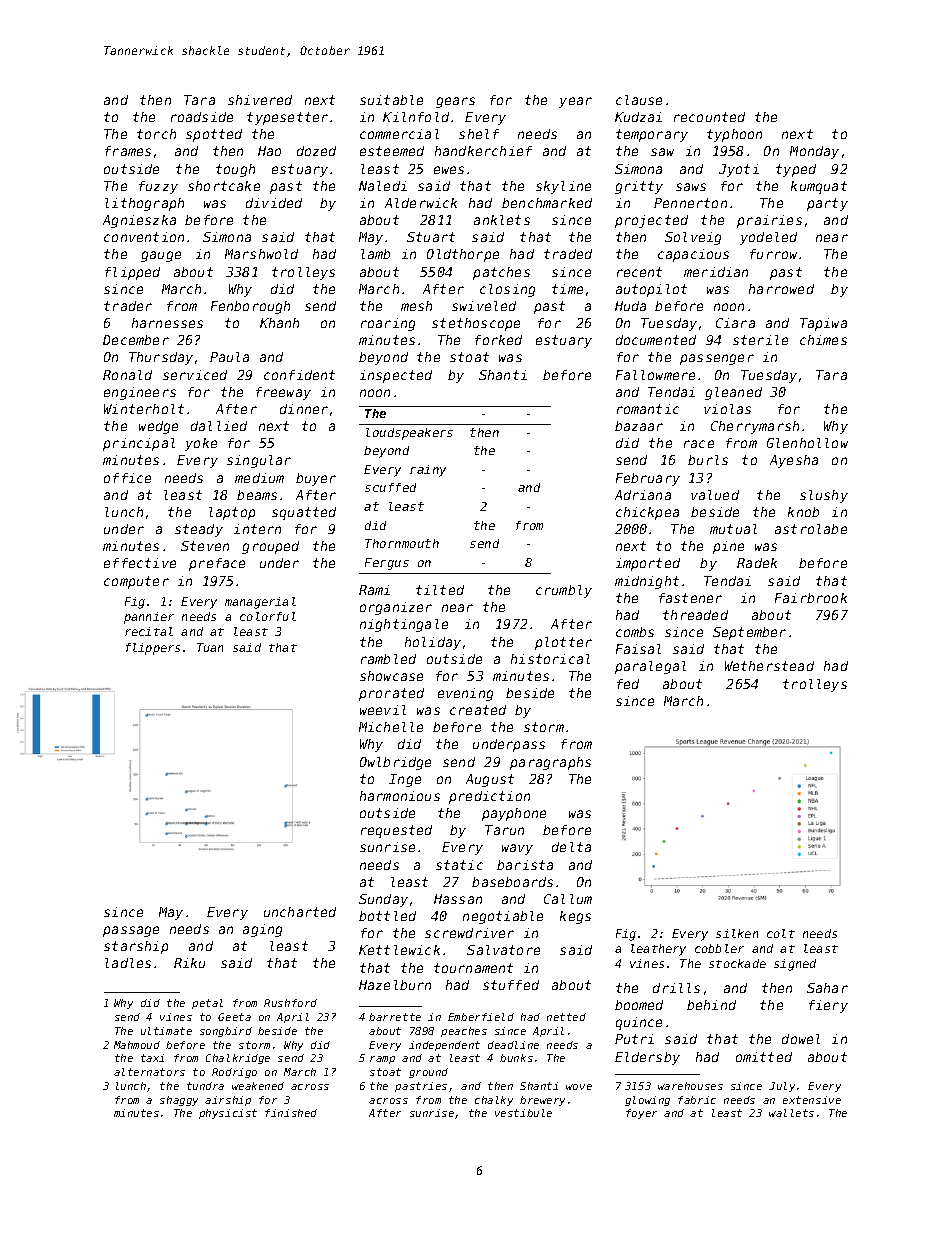 This screenshot has height=1233, width=952. Describe the element at coordinates (498, 340) in the screenshot. I see `forked` at that location.
